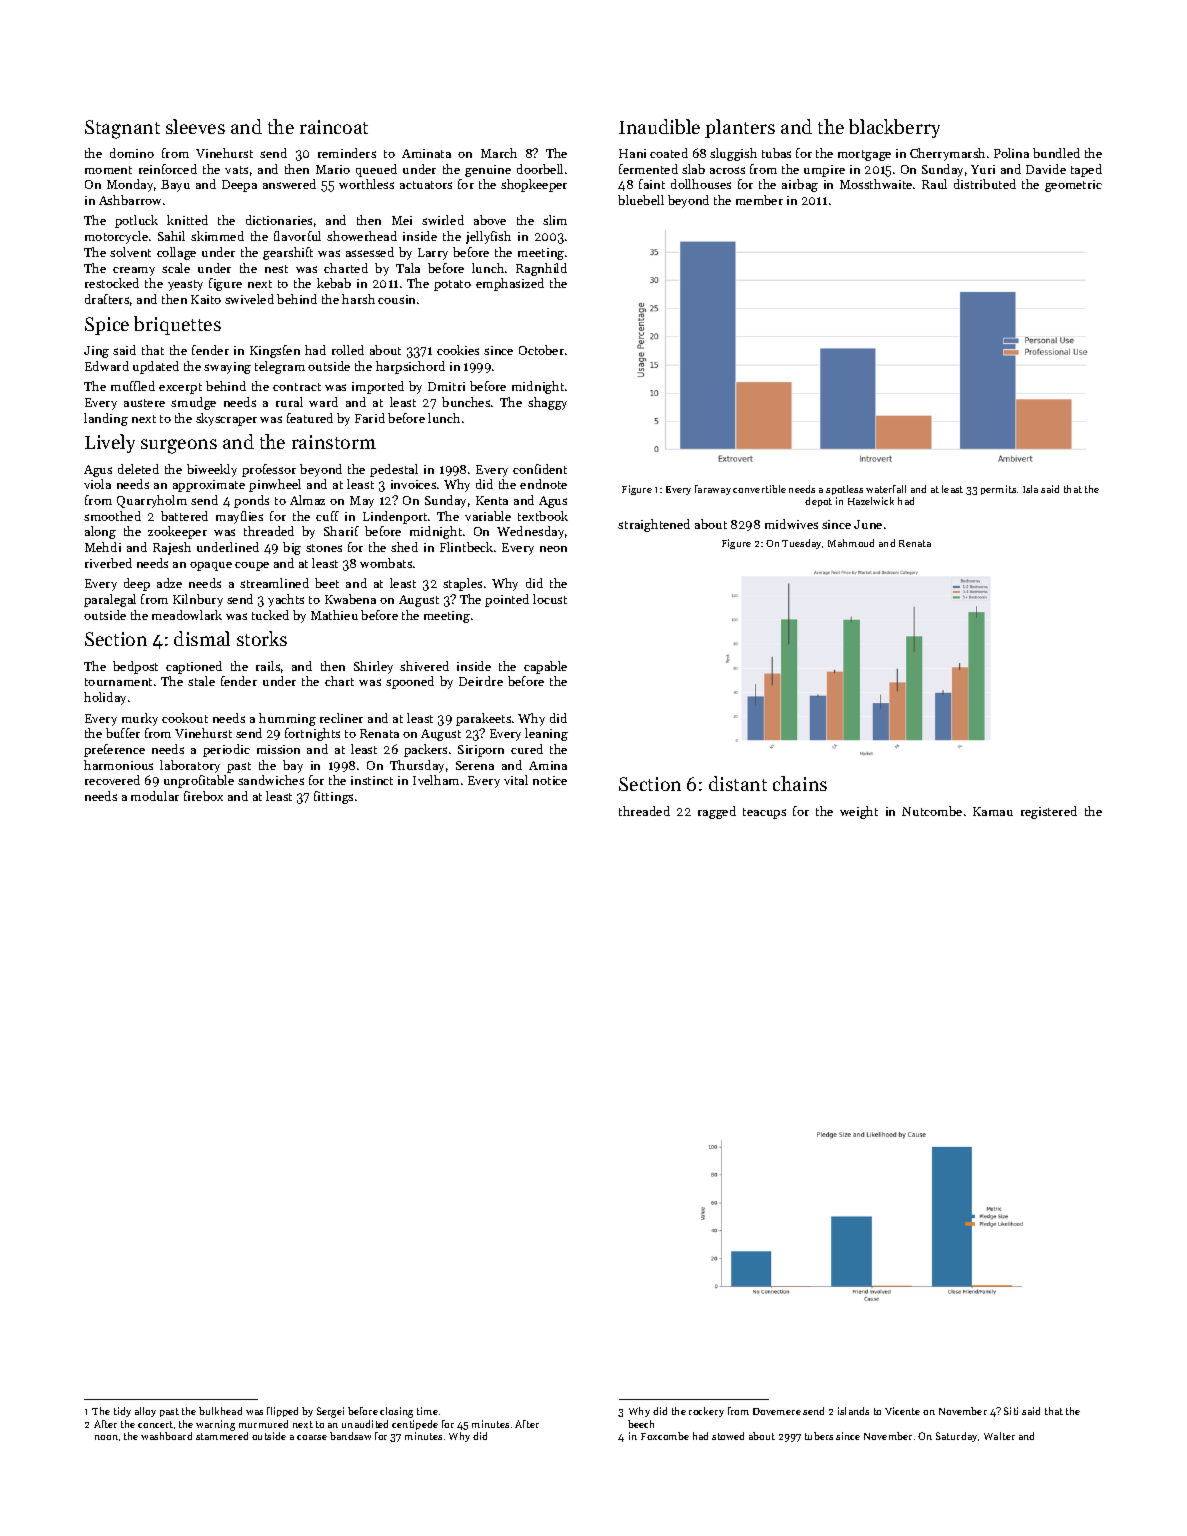  I want to click on big, so click(292, 548).
